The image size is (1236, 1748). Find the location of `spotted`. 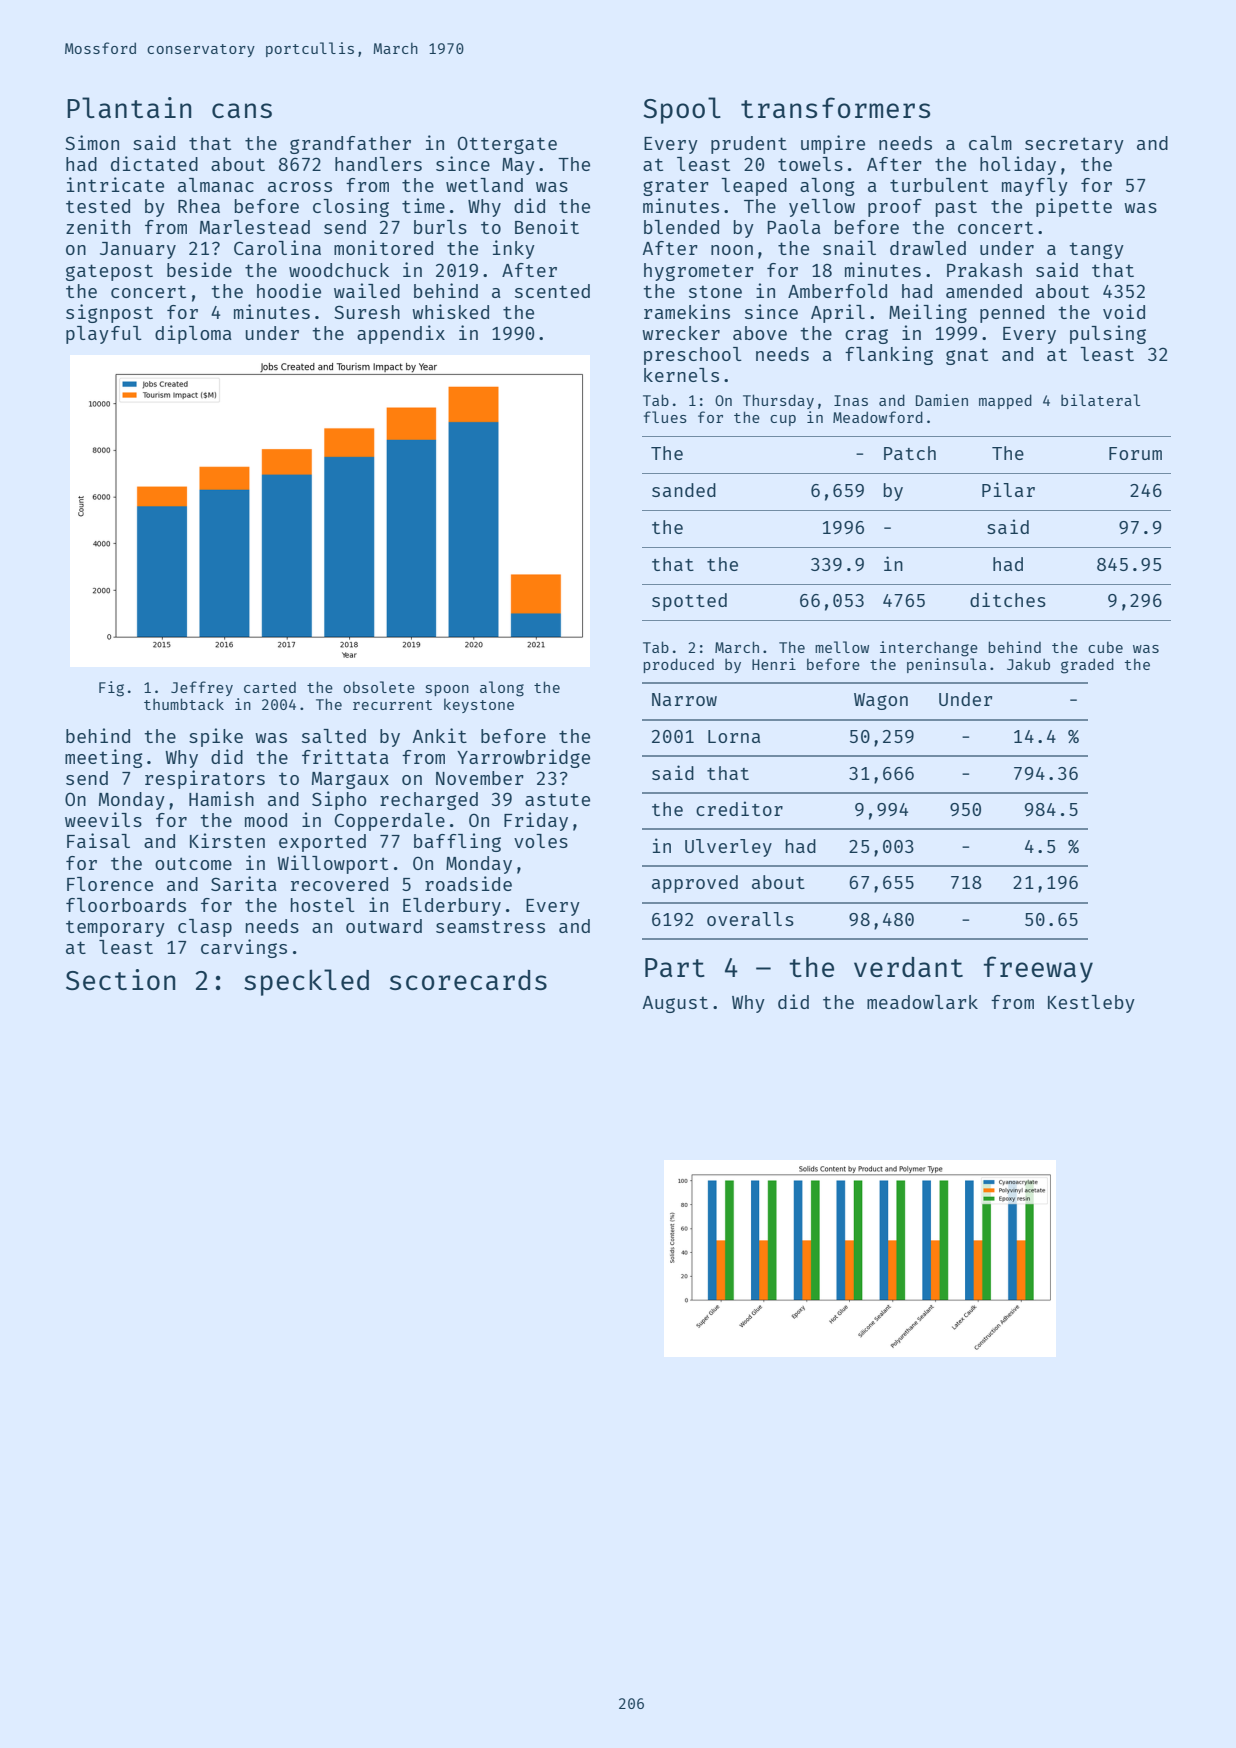

spotted is located at coordinates (689, 602).
